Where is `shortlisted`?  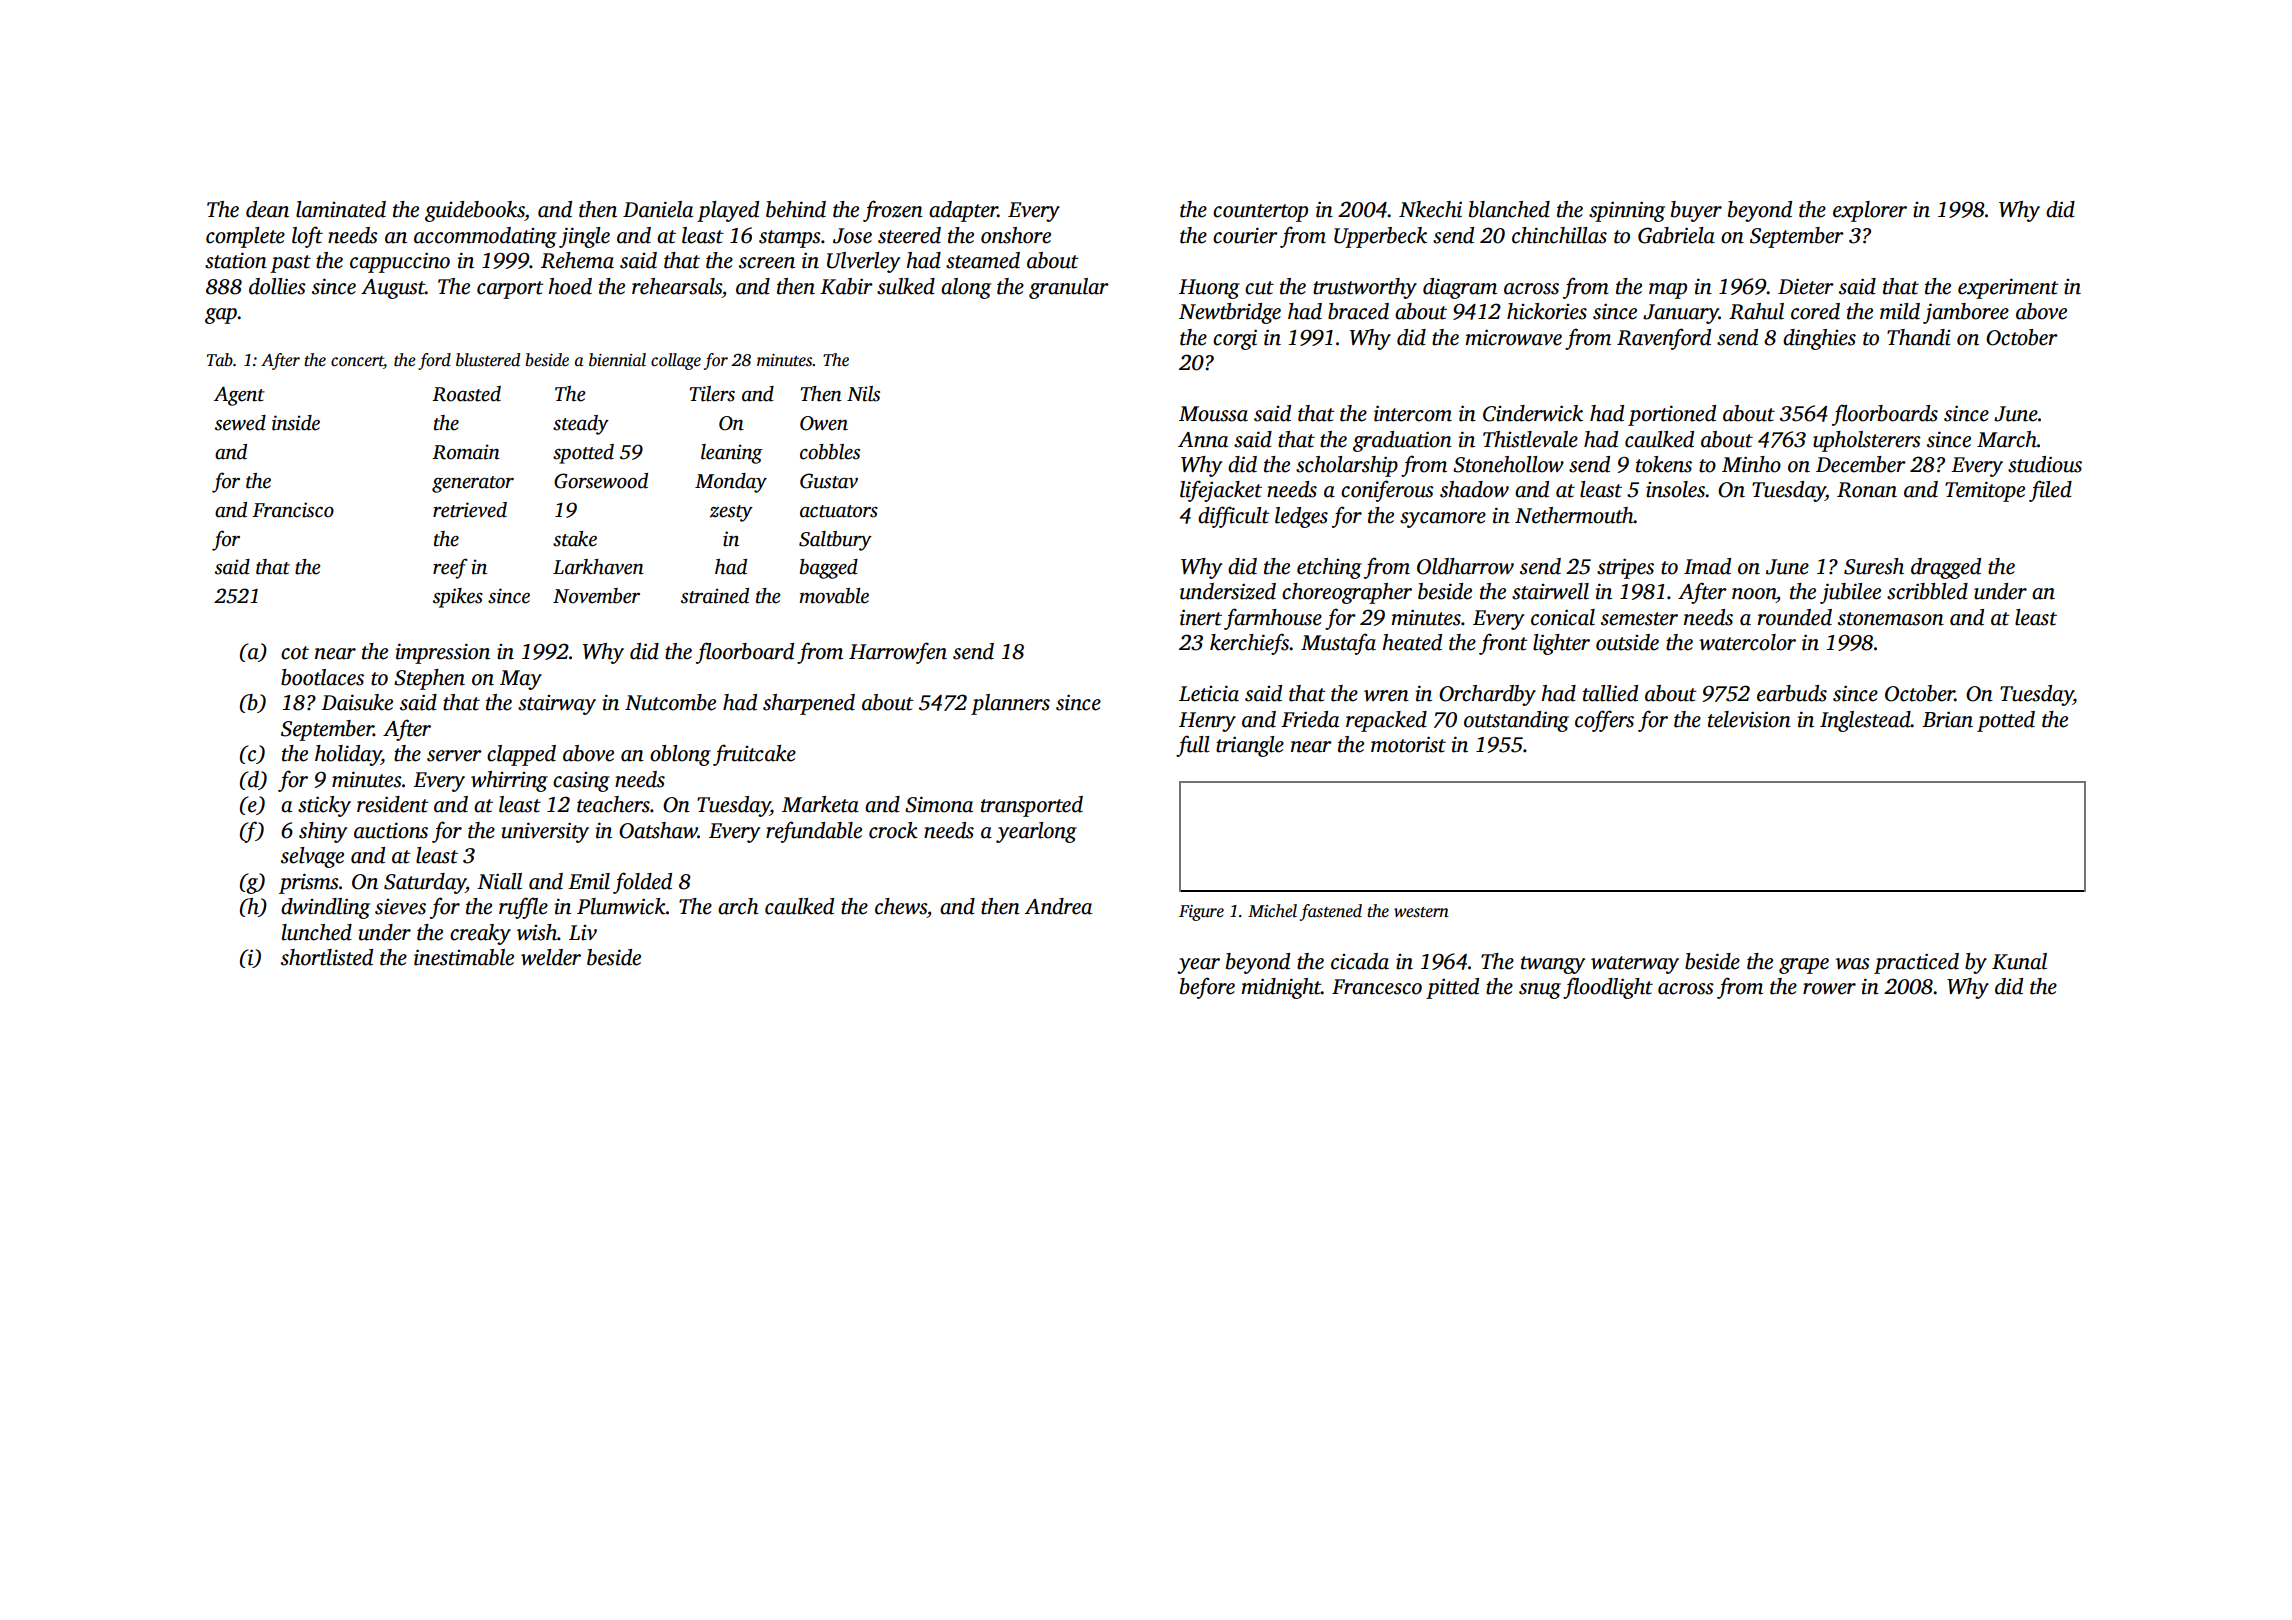 shortlisted is located at coordinates (327, 957).
